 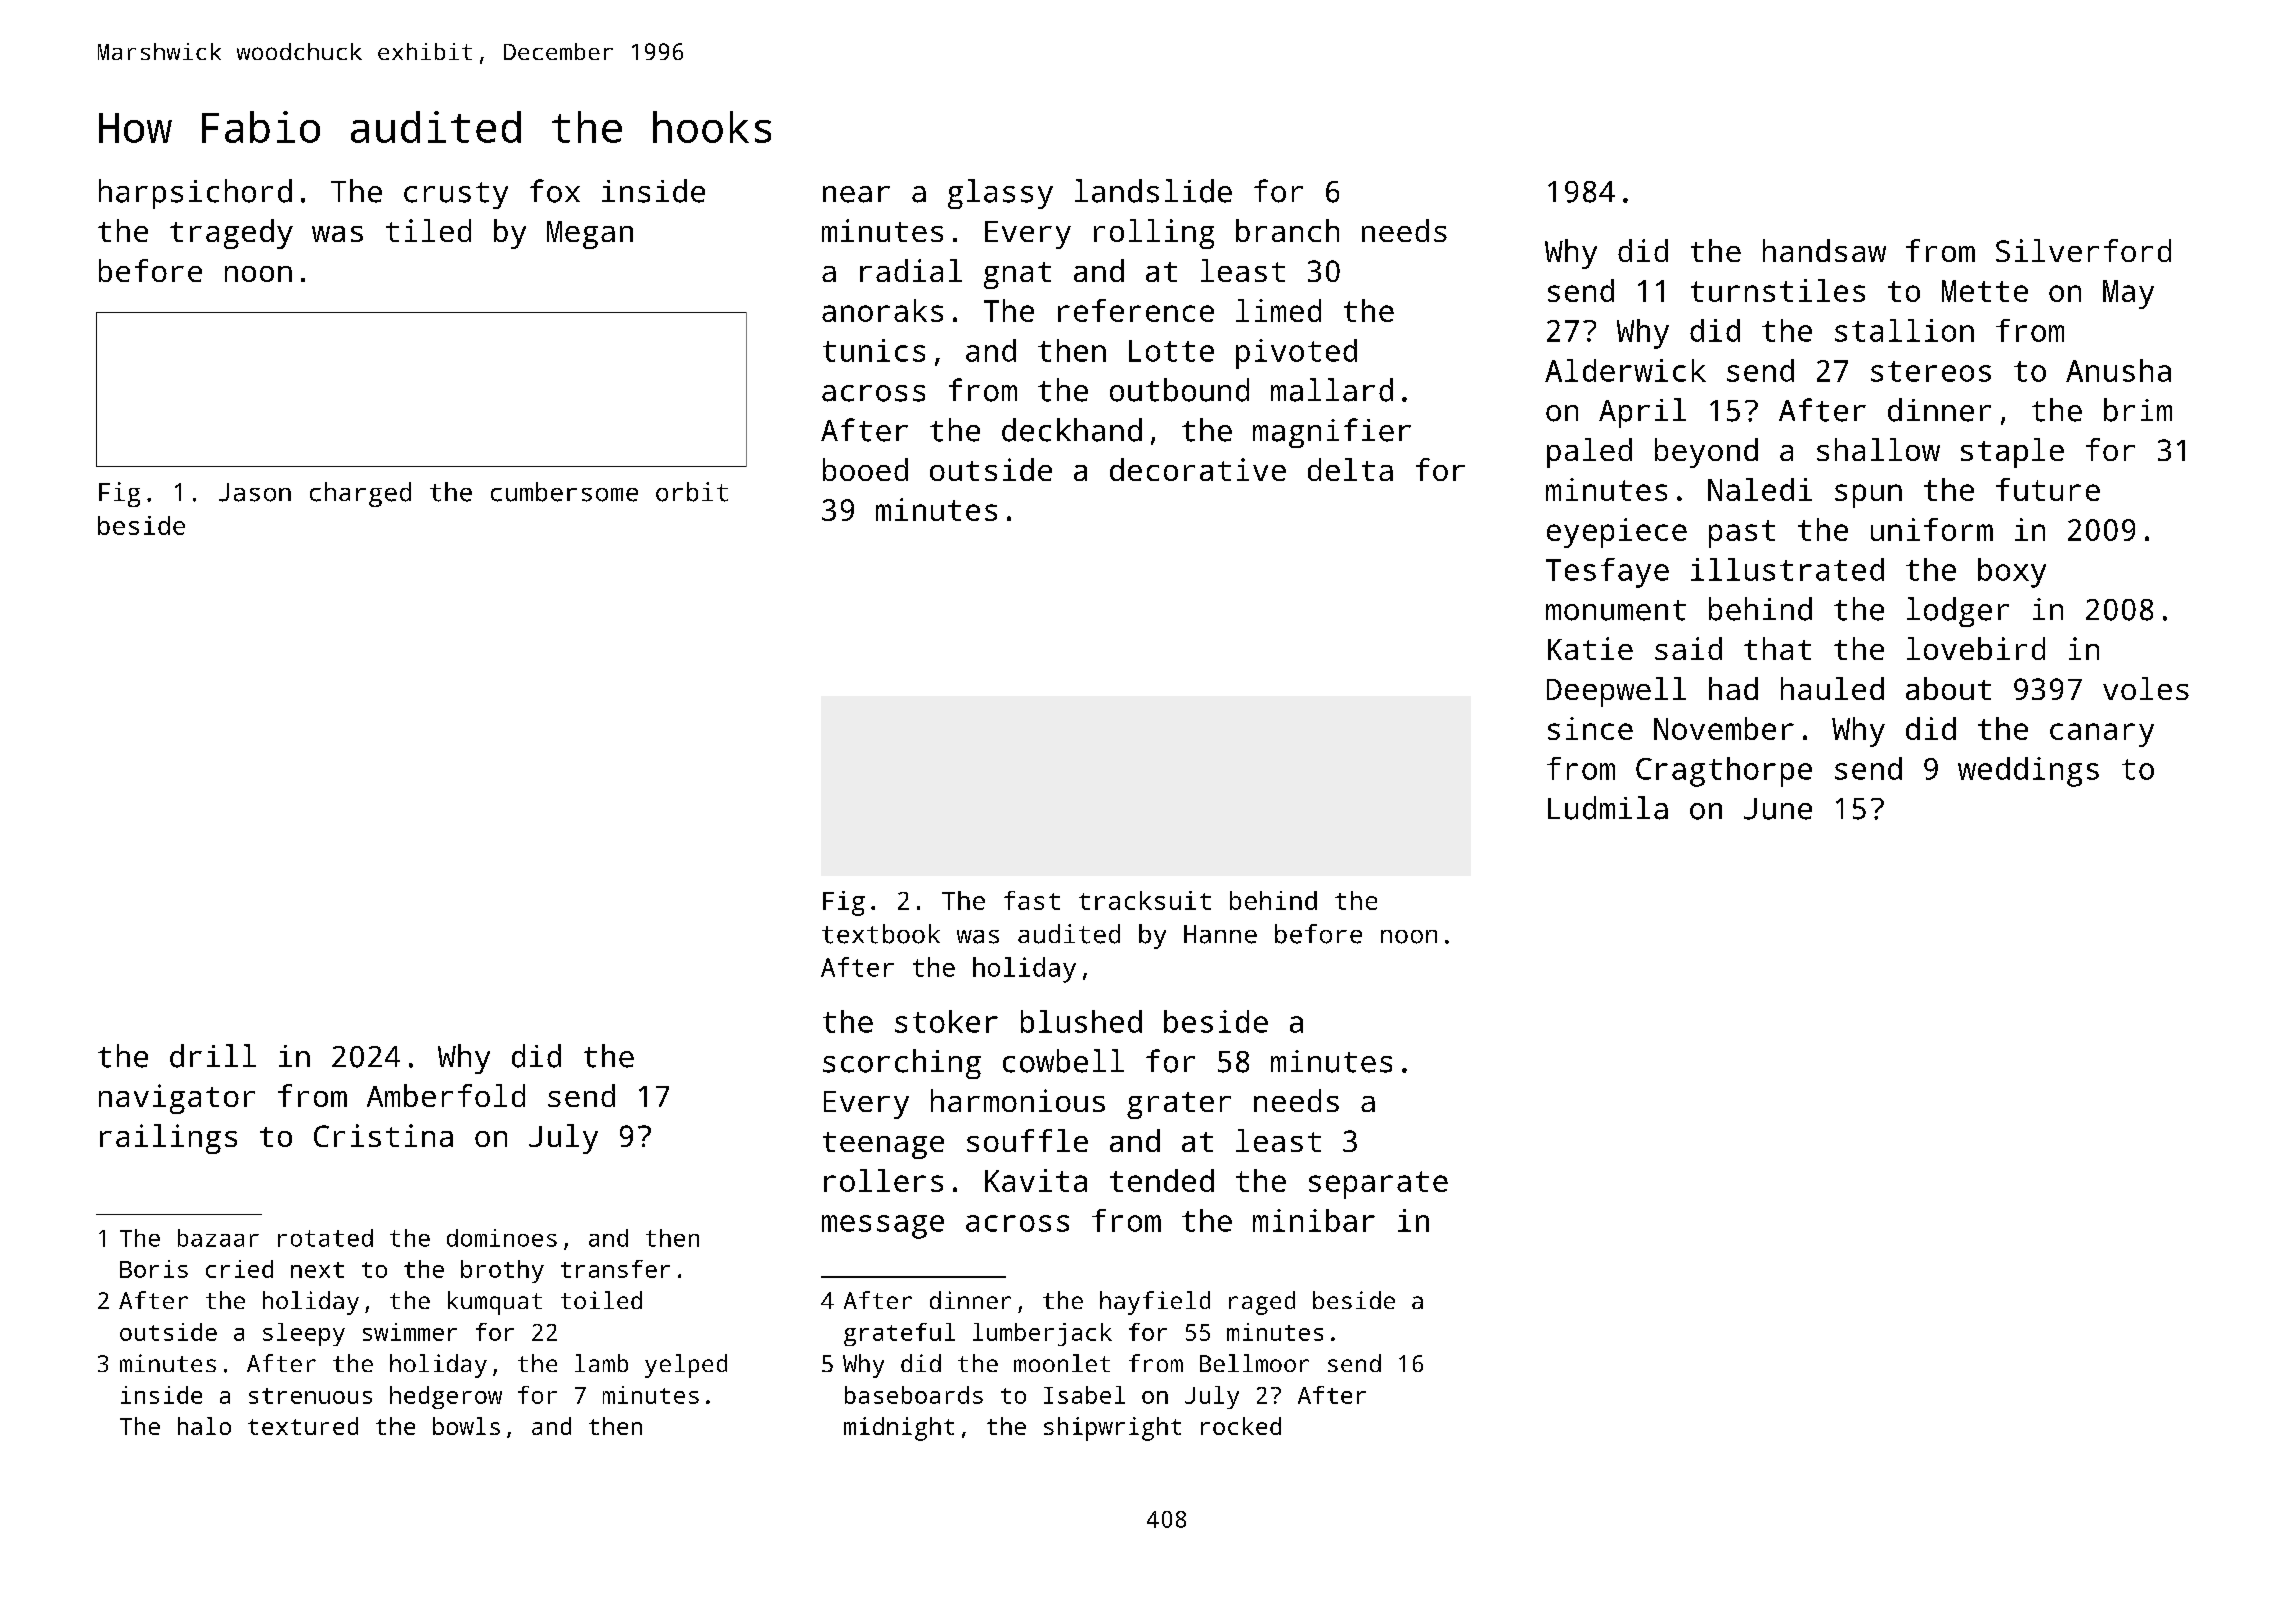 What do you see at coordinates (204, 1426) in the image?
I see `halo` at bounding box center [204, 1426].
